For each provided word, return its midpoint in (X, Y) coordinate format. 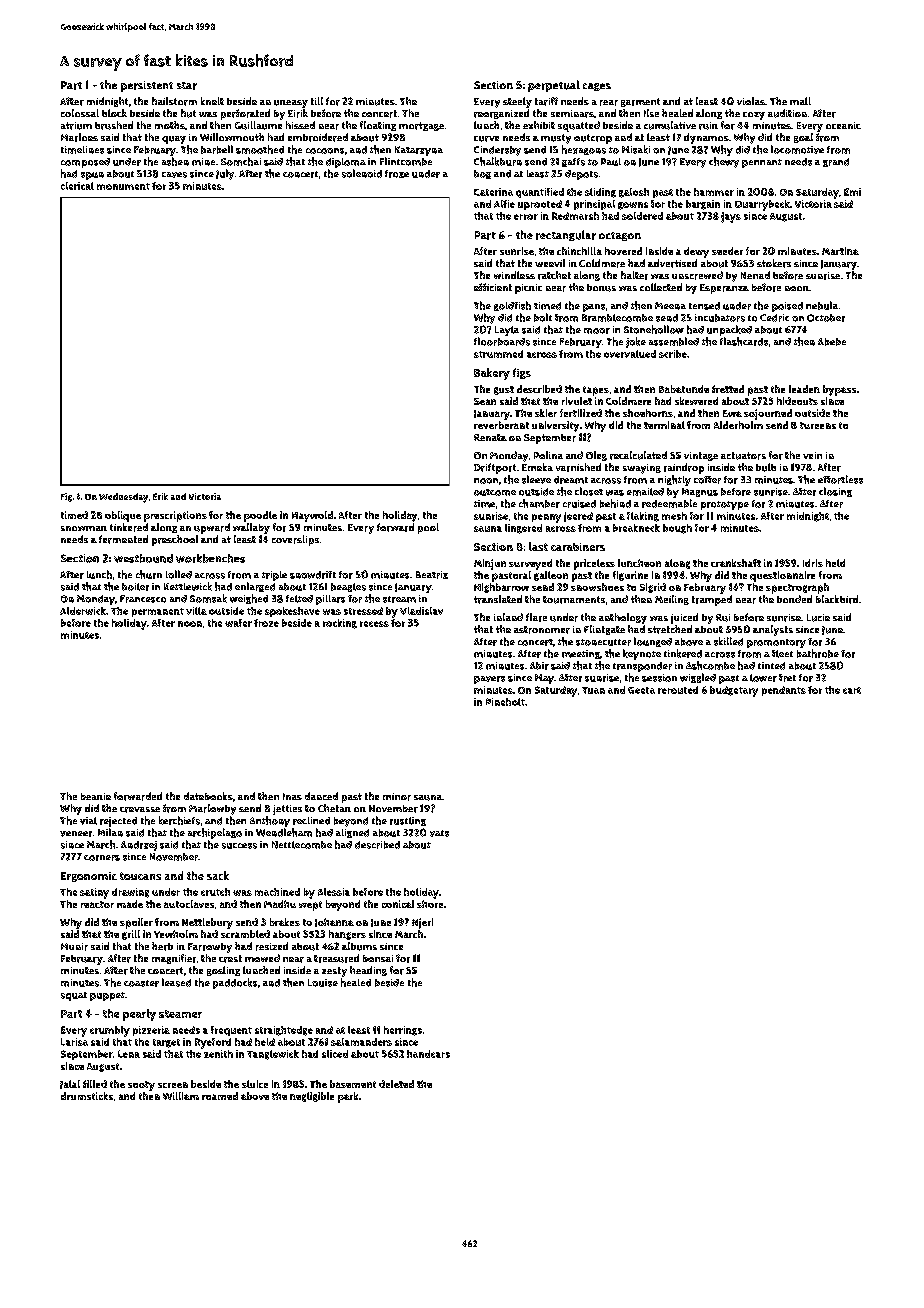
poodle (260, 516)
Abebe (832, 342)
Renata (490, 437)
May (544, 679)
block (114, 113)
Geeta (641, 690)
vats (439, 833)
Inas (292, 796)
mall (800, 101)
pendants (784, 691)
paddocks (235, 983)
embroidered (318, 137)
